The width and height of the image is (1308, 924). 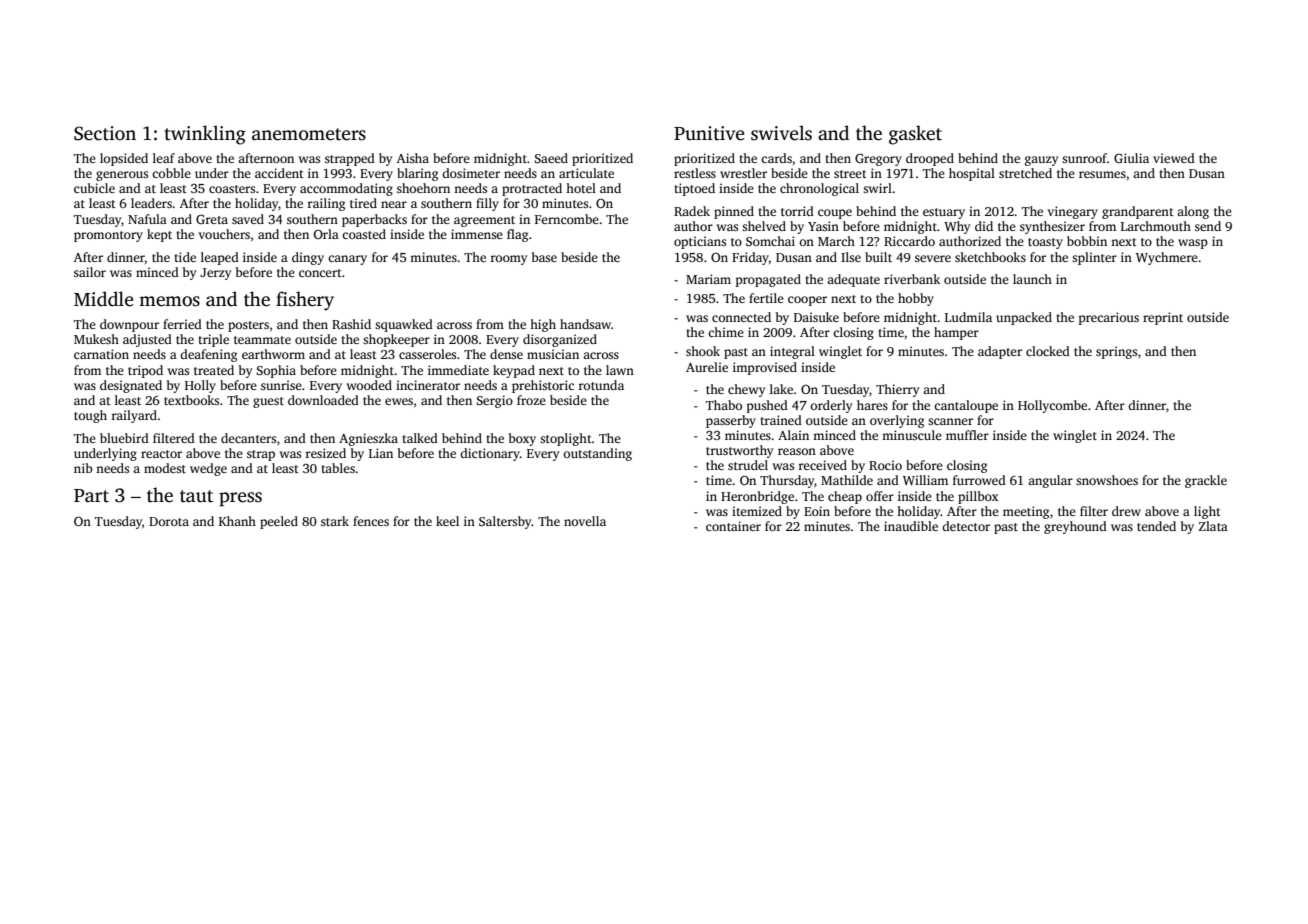 What do you see at coordinates (877, 188) in the image?
I see `swirl` at bounding box center [877, 188].
